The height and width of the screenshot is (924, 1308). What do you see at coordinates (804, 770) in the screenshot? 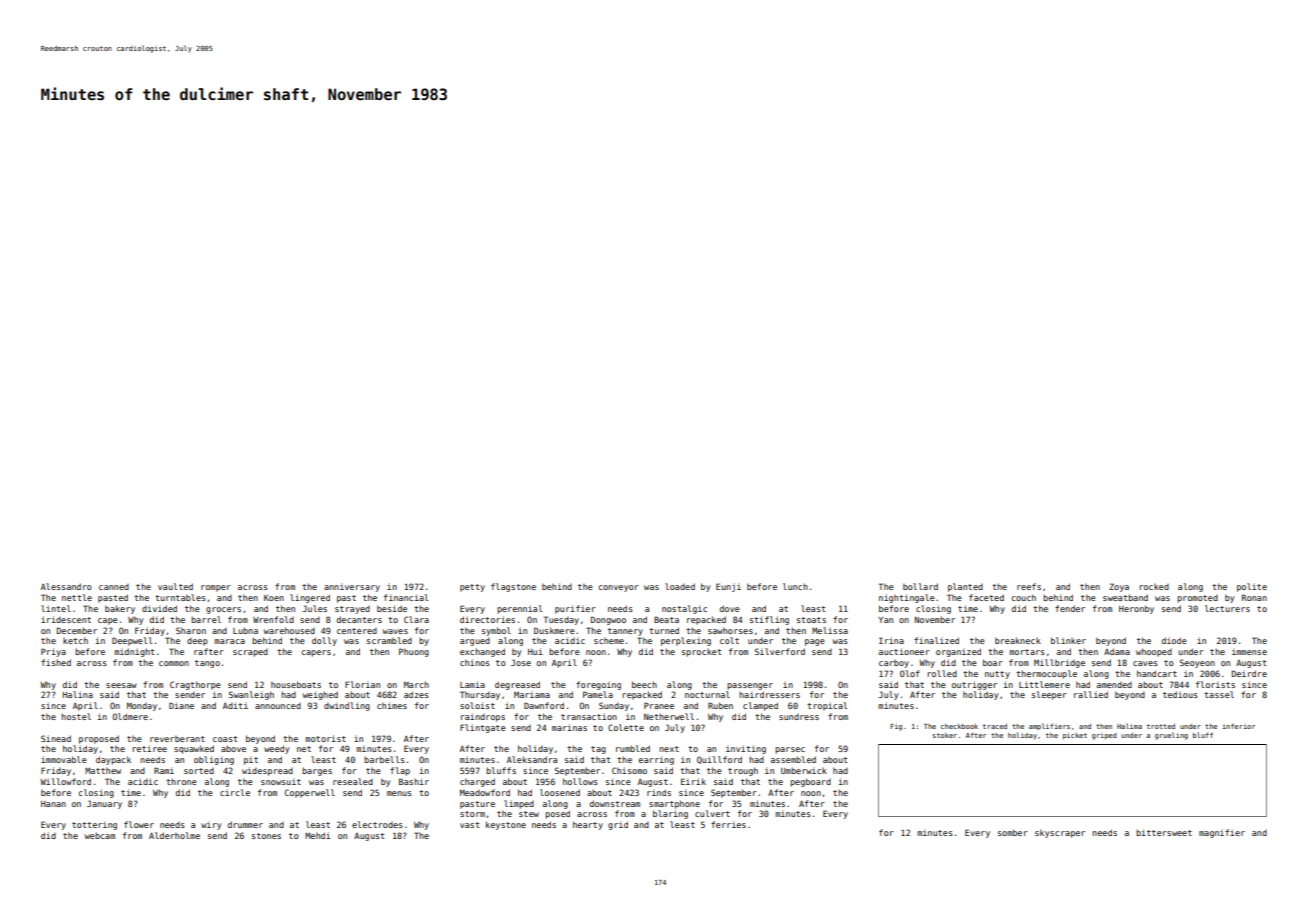
I see `Umberwick` at bounding box center [804, 770].
